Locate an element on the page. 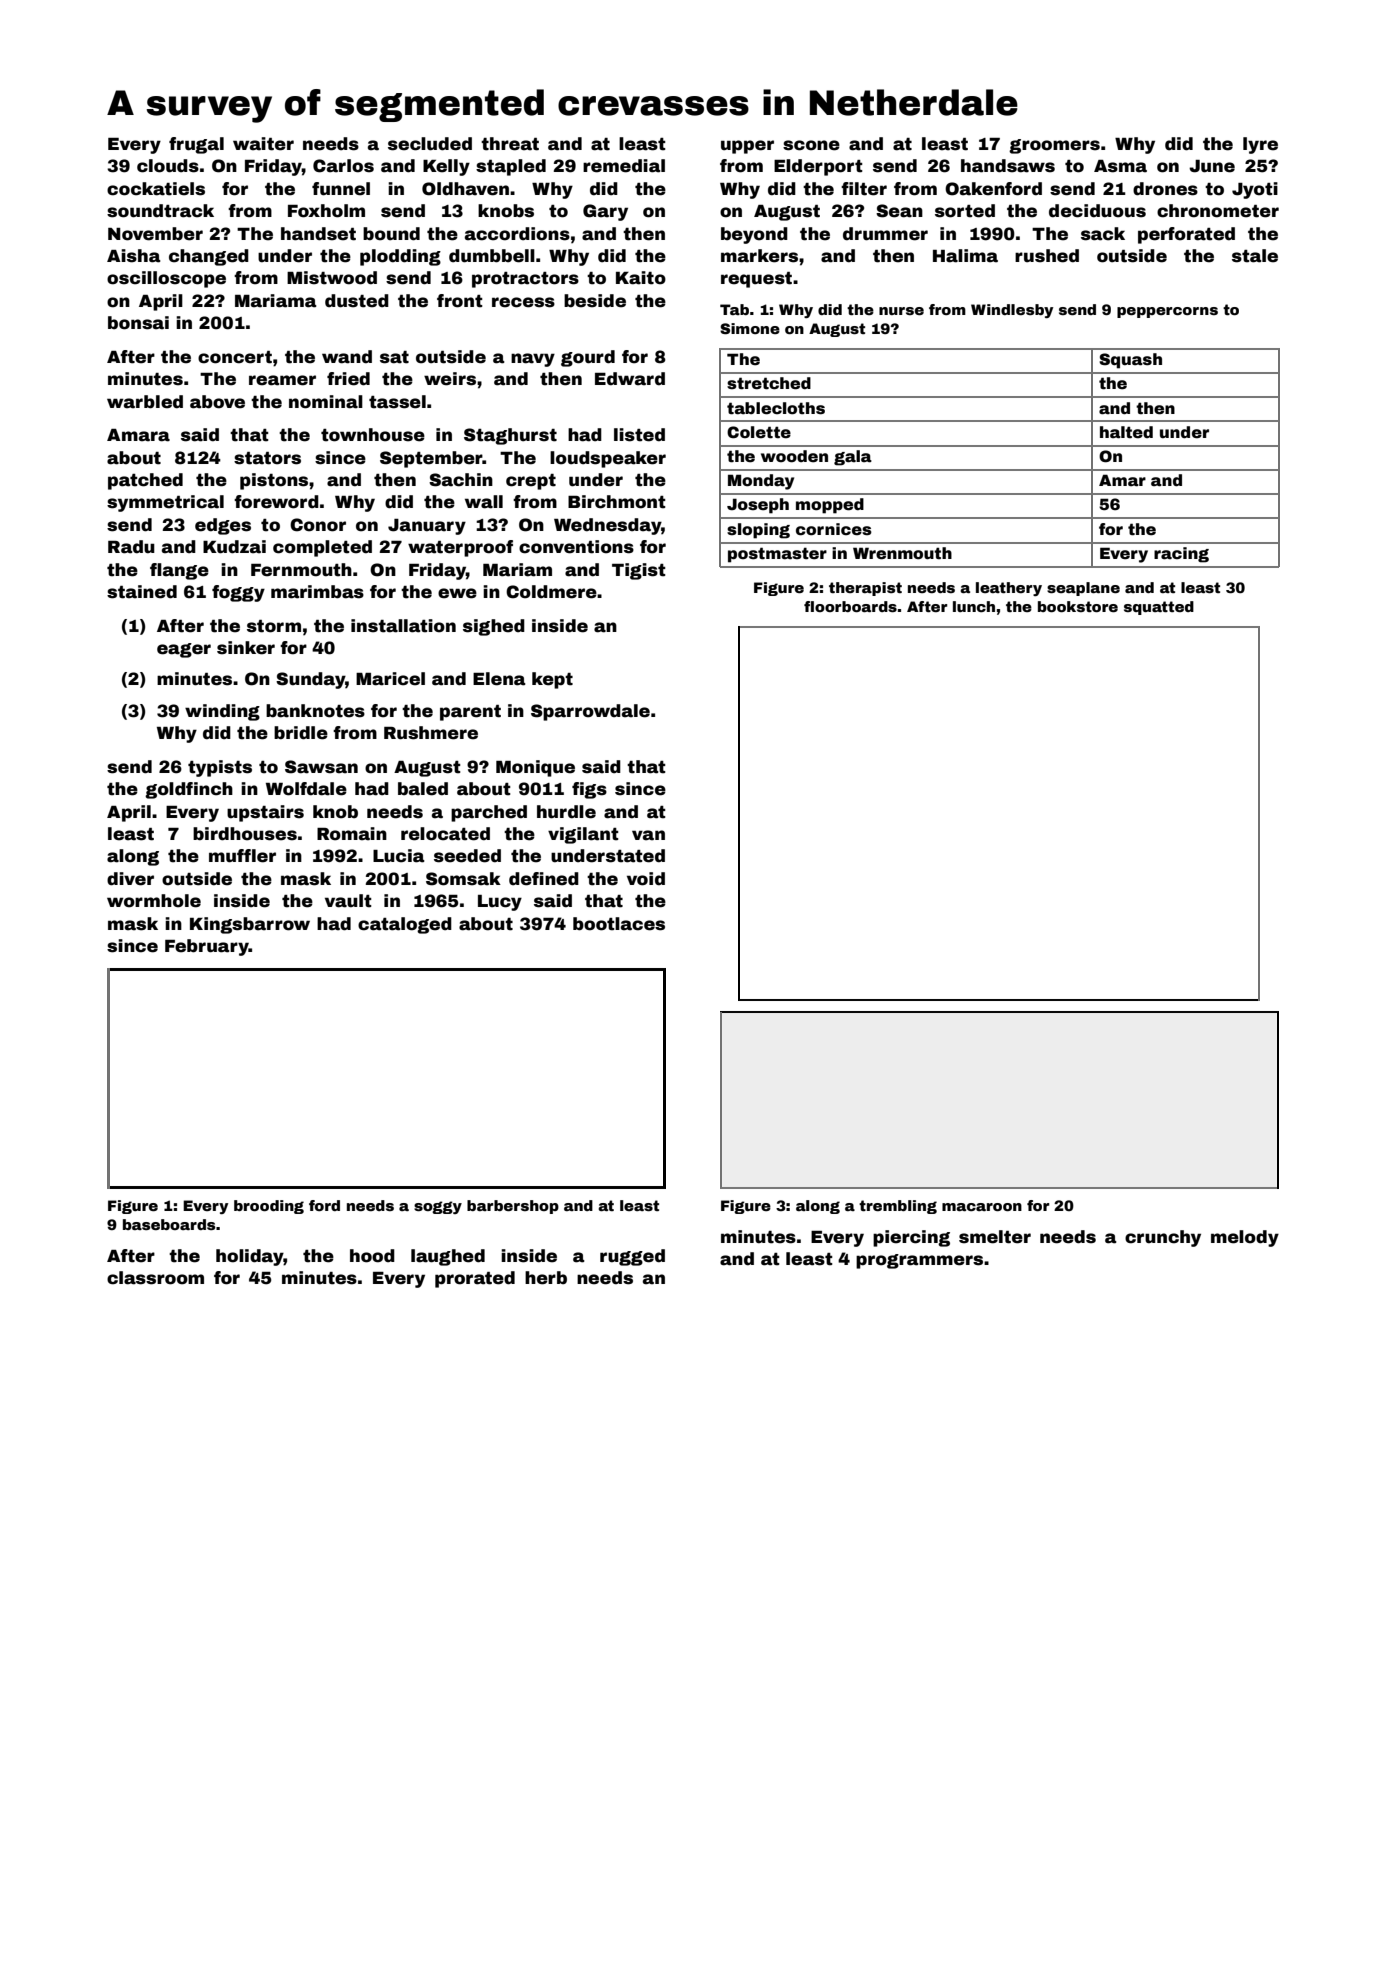 Image resolution: width=1386 pixels, height=1969 pixels. clouds is located at coordinates (168, 166).
